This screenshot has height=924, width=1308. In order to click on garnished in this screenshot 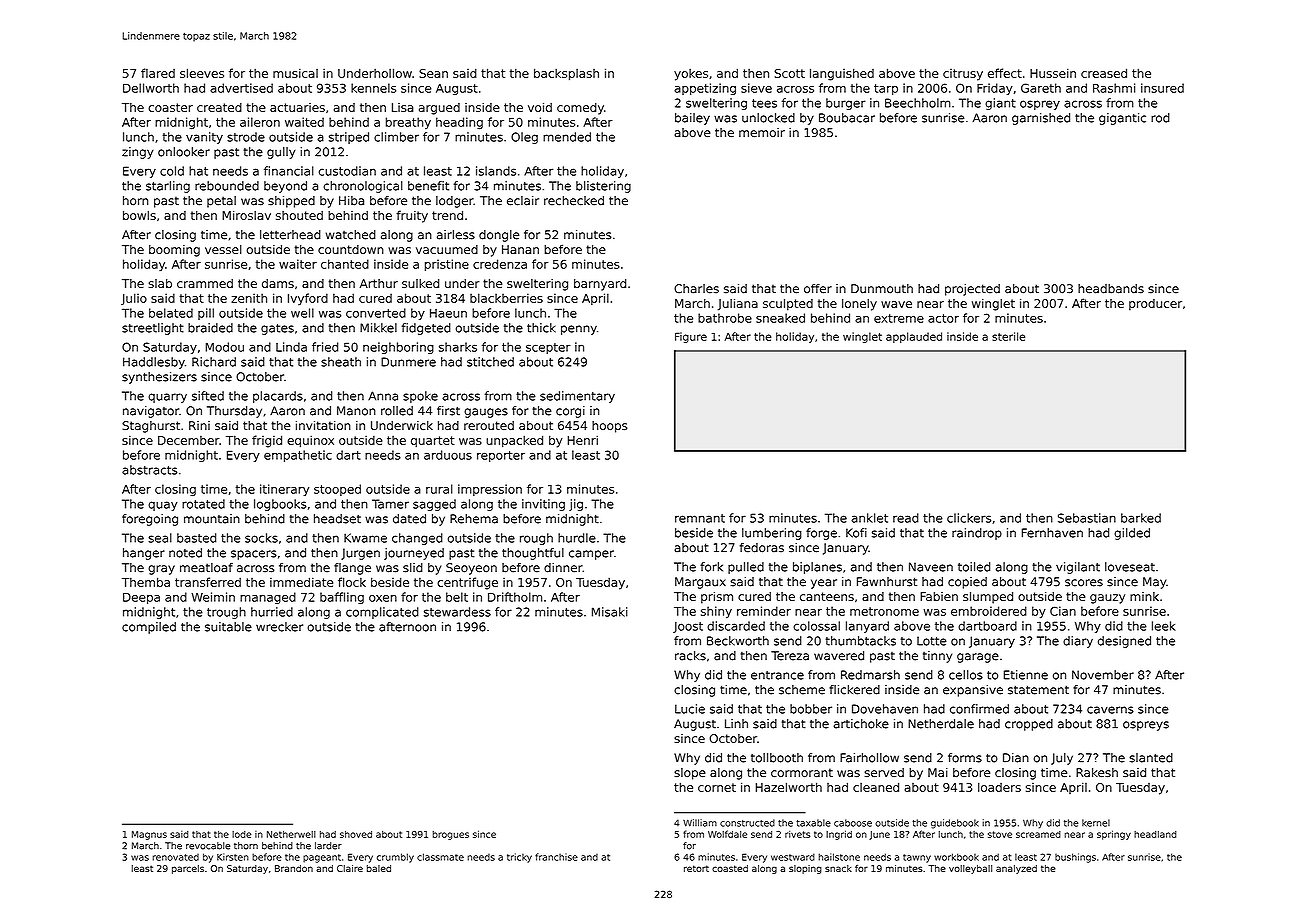, I will do `click(1041, 119)`.
